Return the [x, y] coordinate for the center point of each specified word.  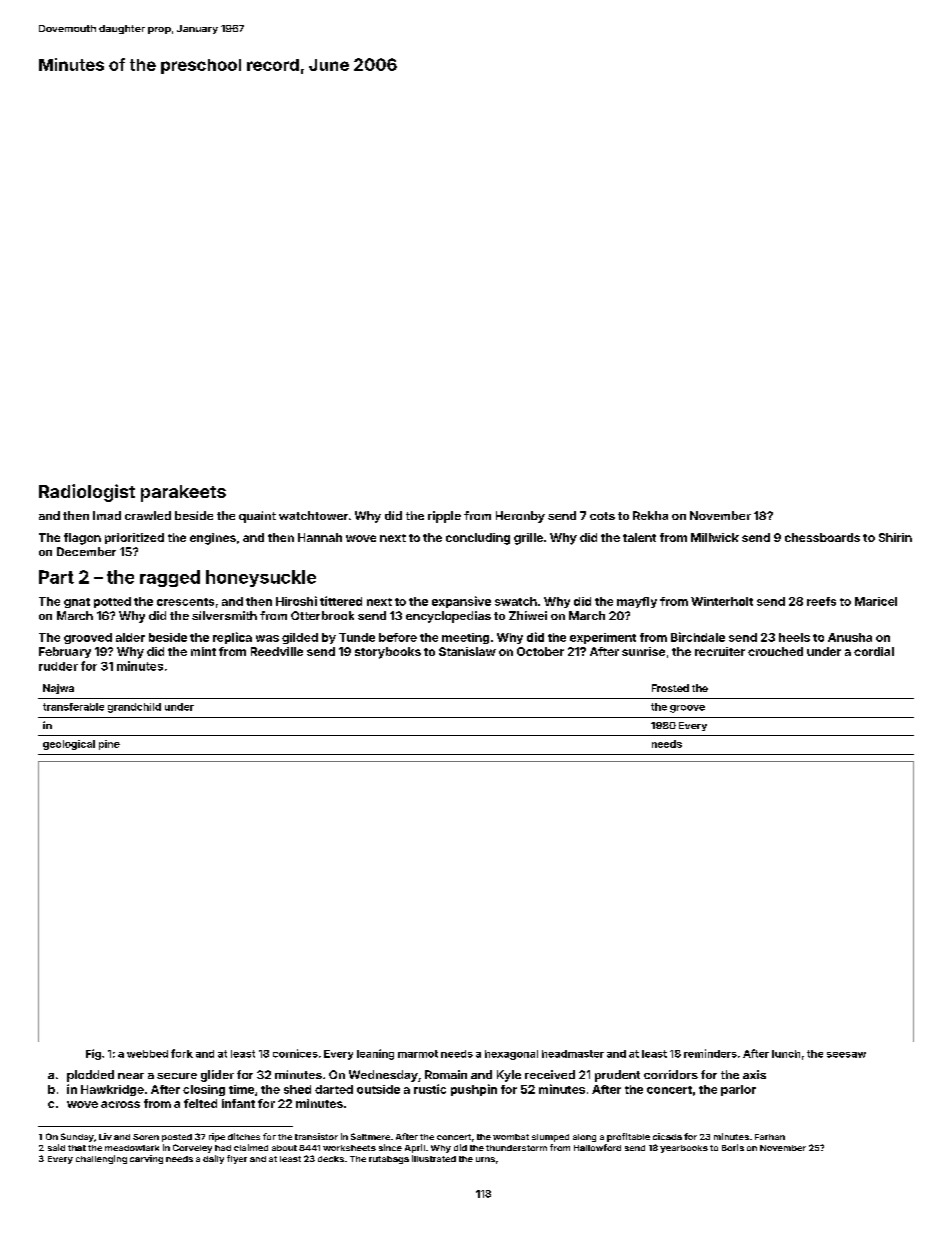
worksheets [349, 1148]
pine [109, 745]
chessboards [822, 537]
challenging [101, 1159]
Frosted [670, 688]
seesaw [846, 1055]
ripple [444, 517]
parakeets [183, 493]
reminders [710, 1053]
